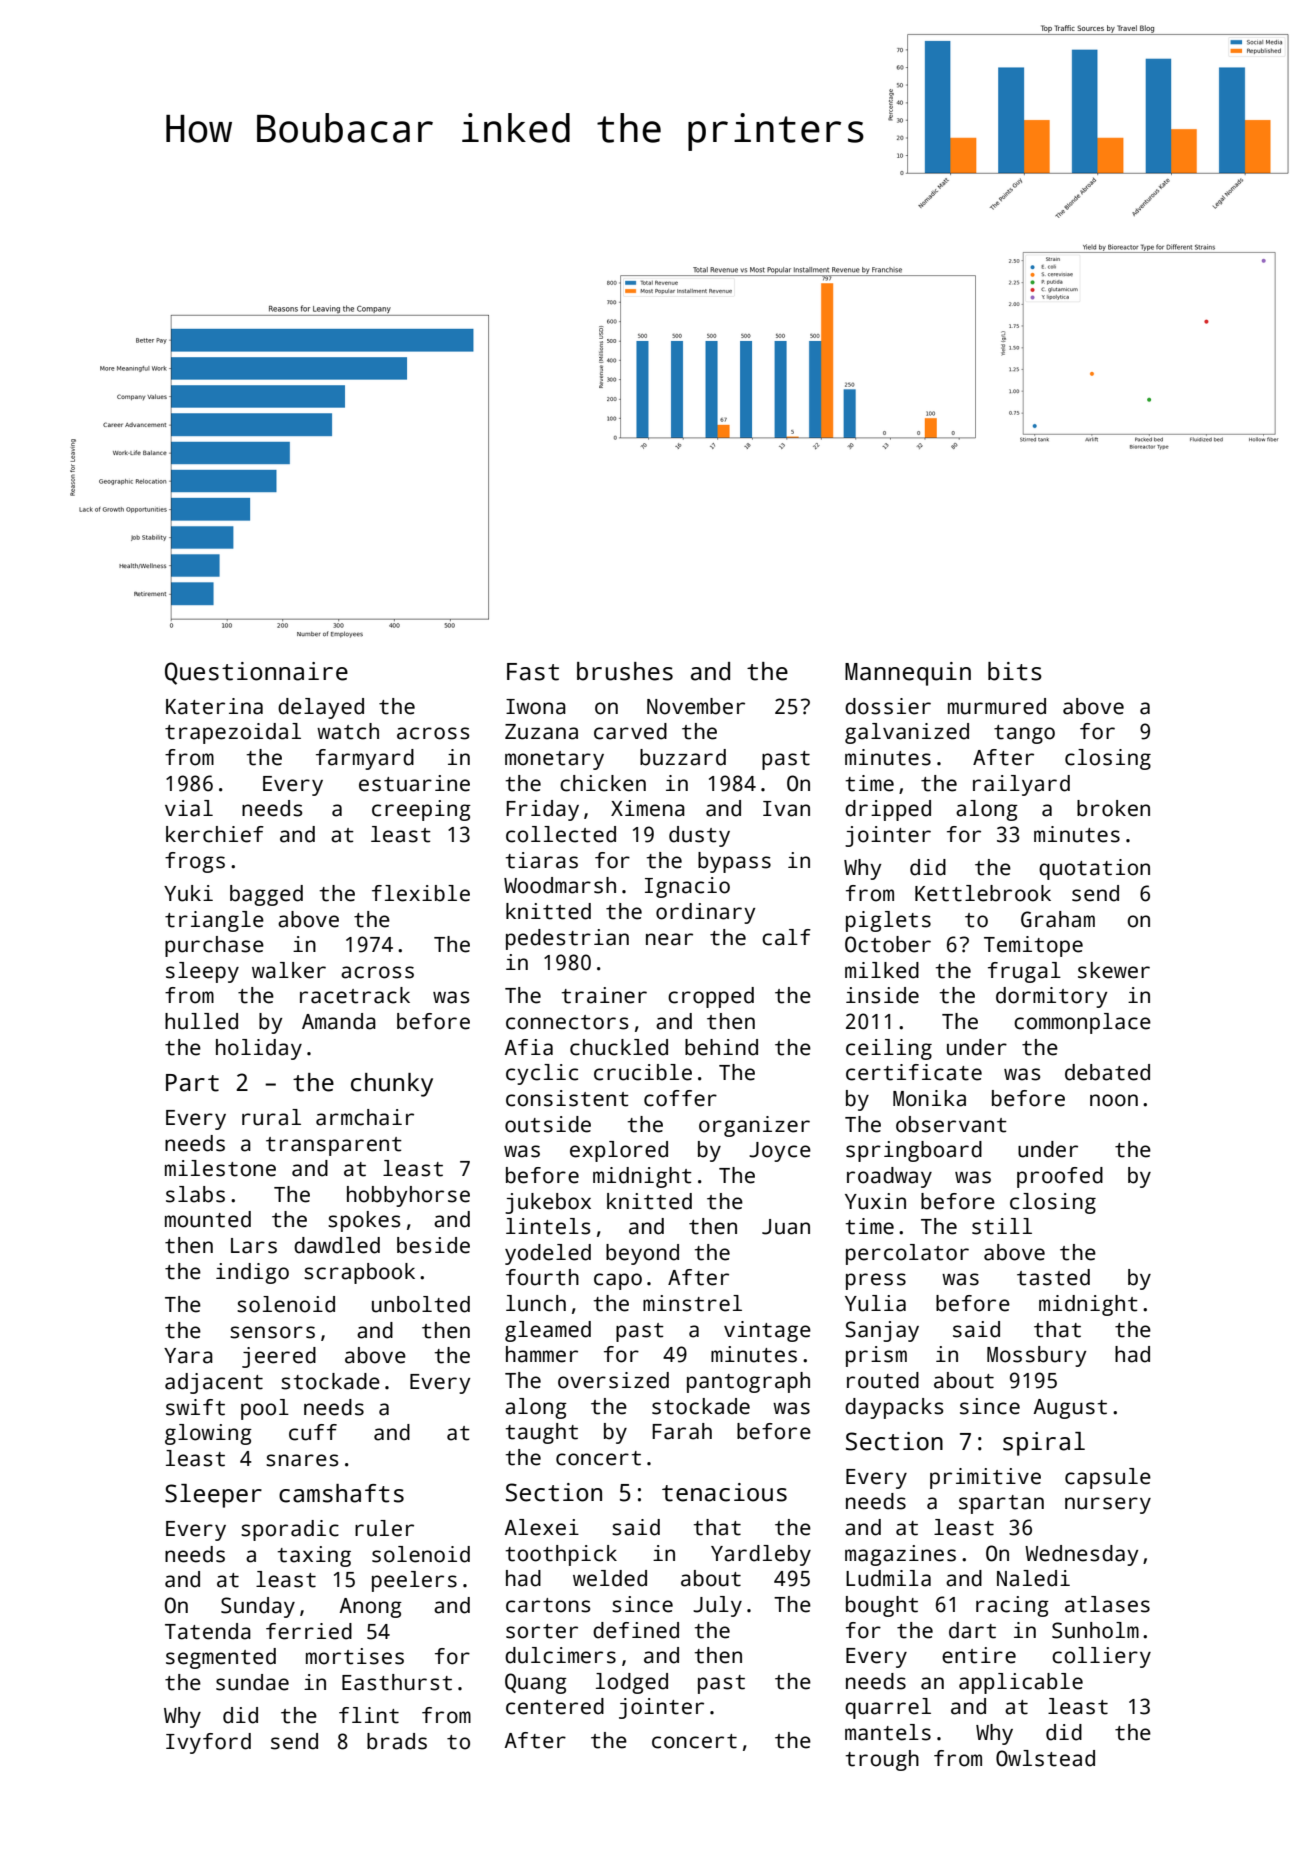  I want to click on walker, so click(289, 970).
